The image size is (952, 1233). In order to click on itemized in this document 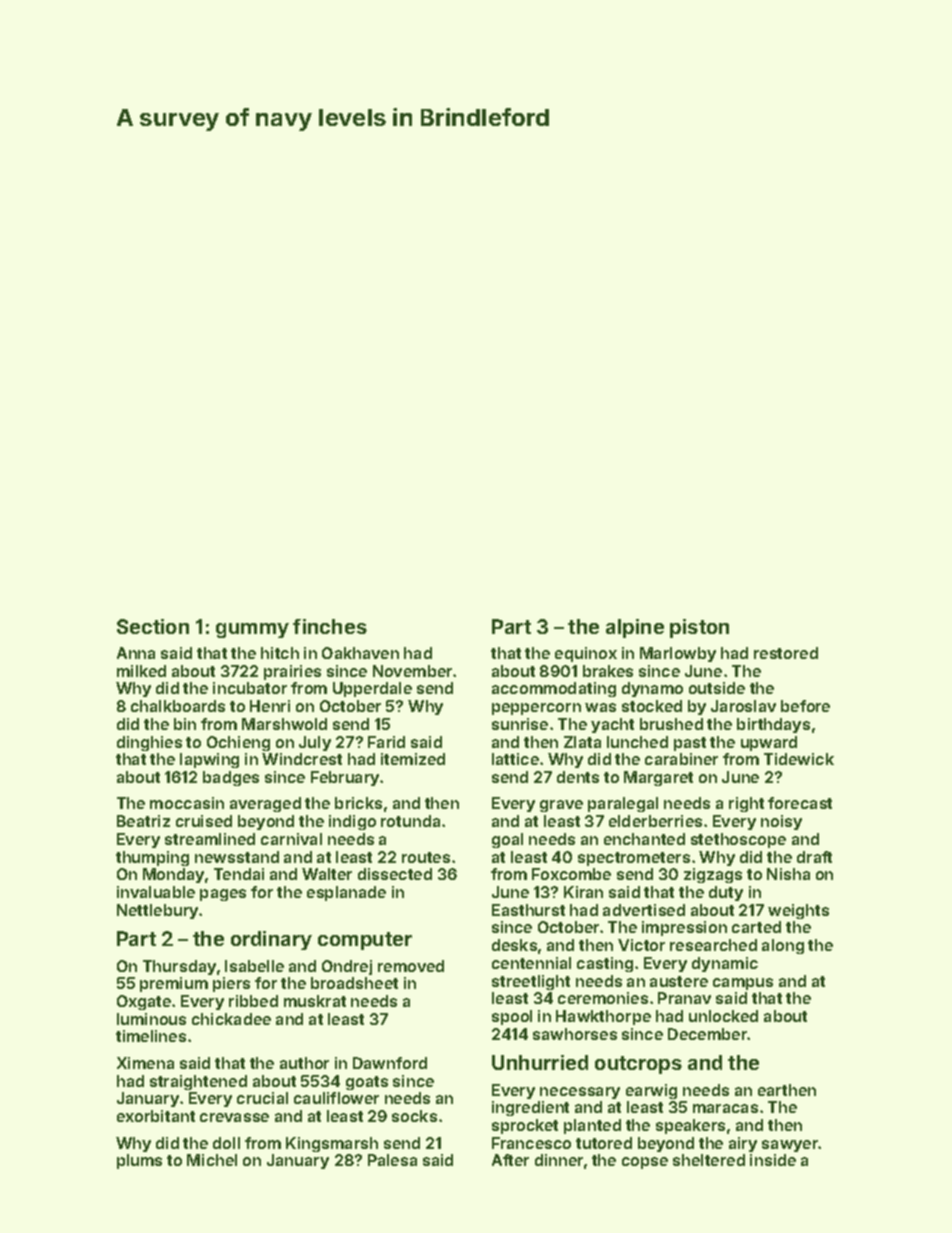, I will do `click(413, 759)`.
